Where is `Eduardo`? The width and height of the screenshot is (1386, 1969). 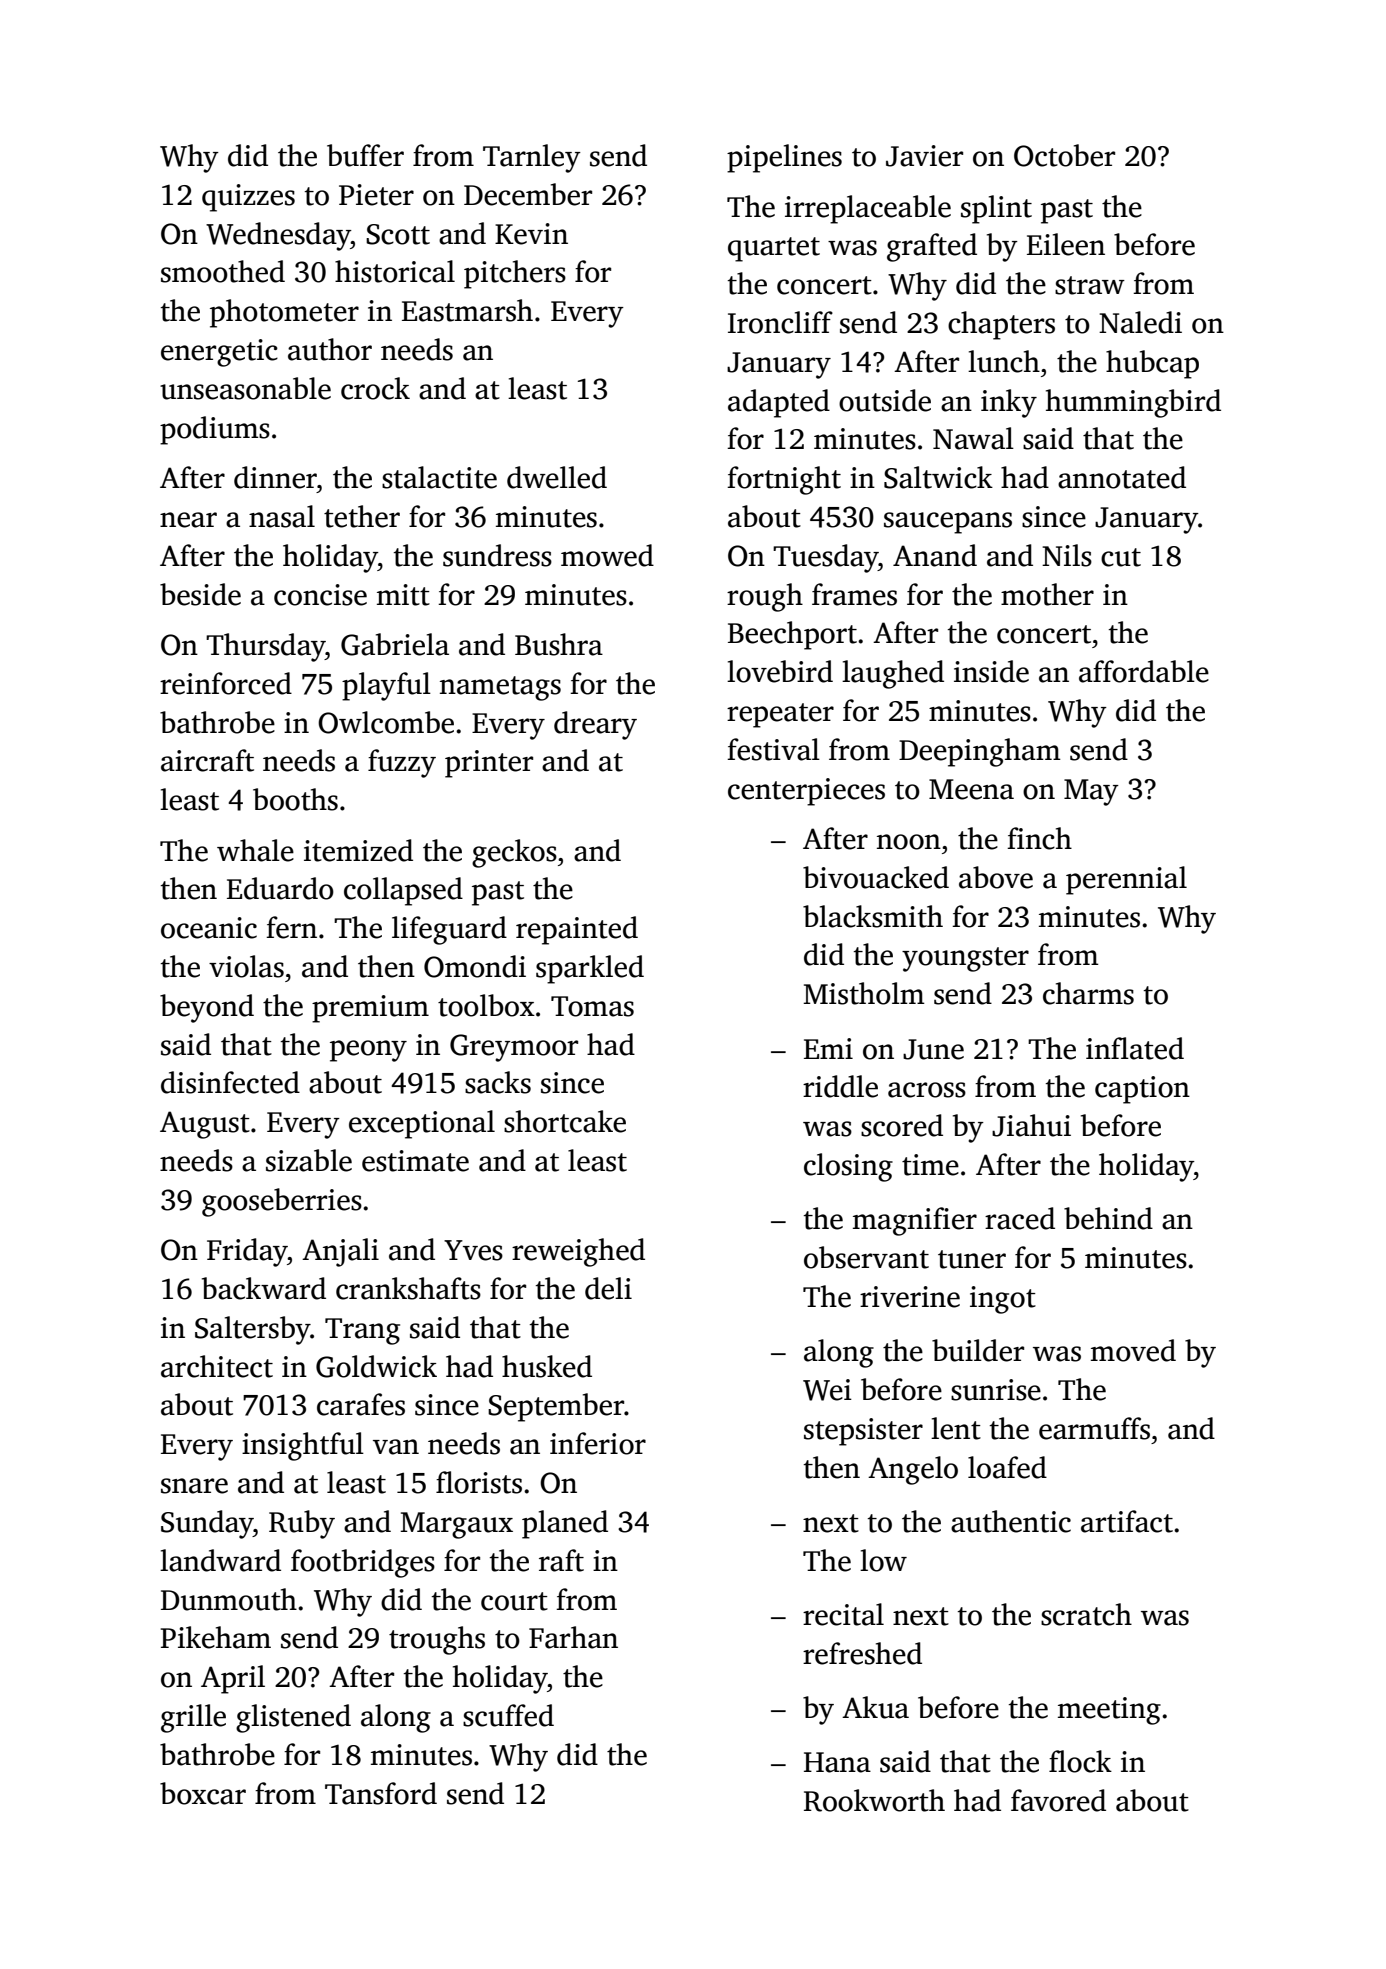 Eduardo is located at coordinates (280, 888).
